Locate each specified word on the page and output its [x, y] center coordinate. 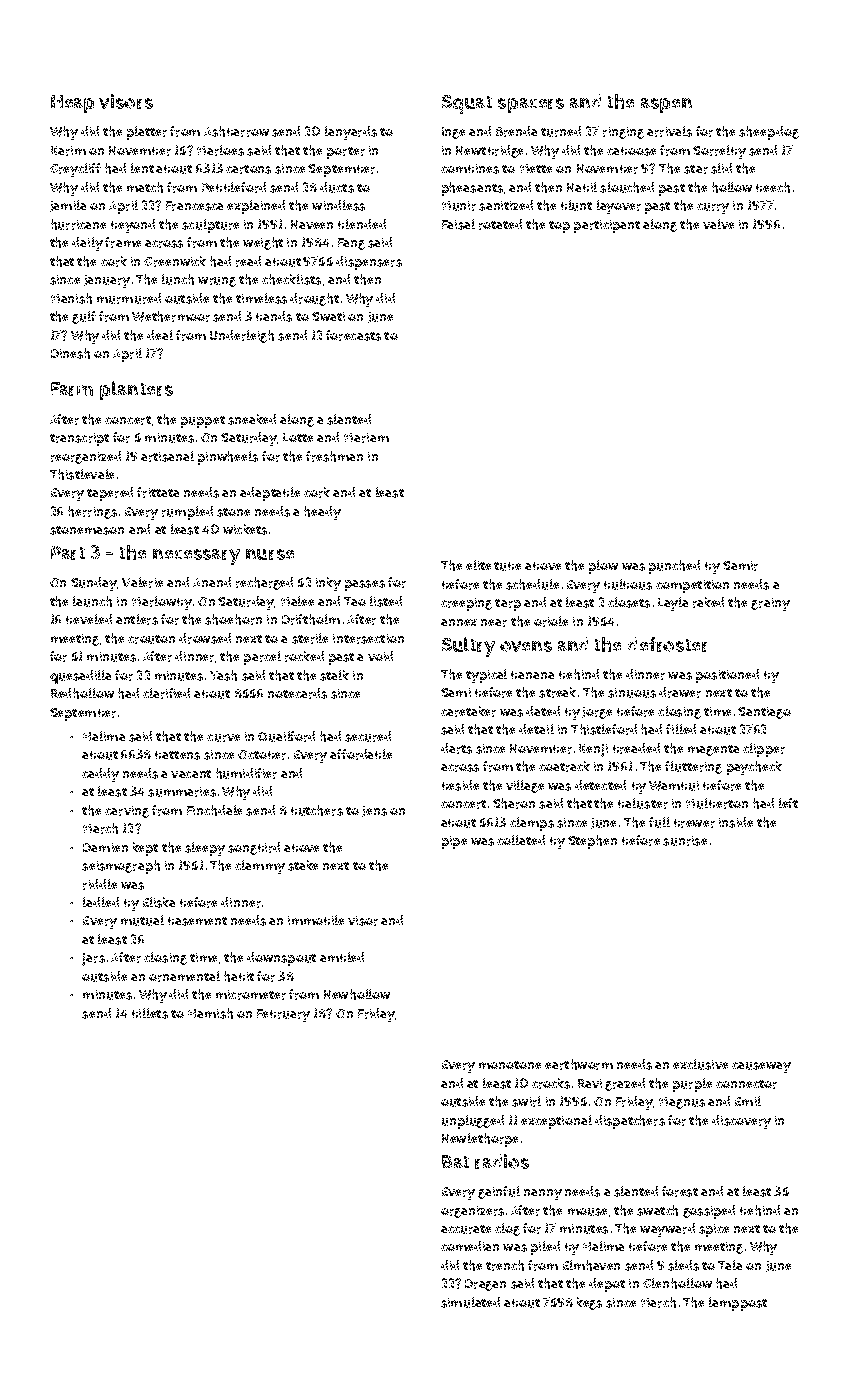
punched [674, 567]
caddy [100, 775]
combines [470, 169]
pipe [454, 842]
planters [136, 390]
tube [507, 566]
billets [150, 1013]
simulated [470, 1302]
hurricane [78, 224]
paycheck [754, 768]
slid [721, 168]
